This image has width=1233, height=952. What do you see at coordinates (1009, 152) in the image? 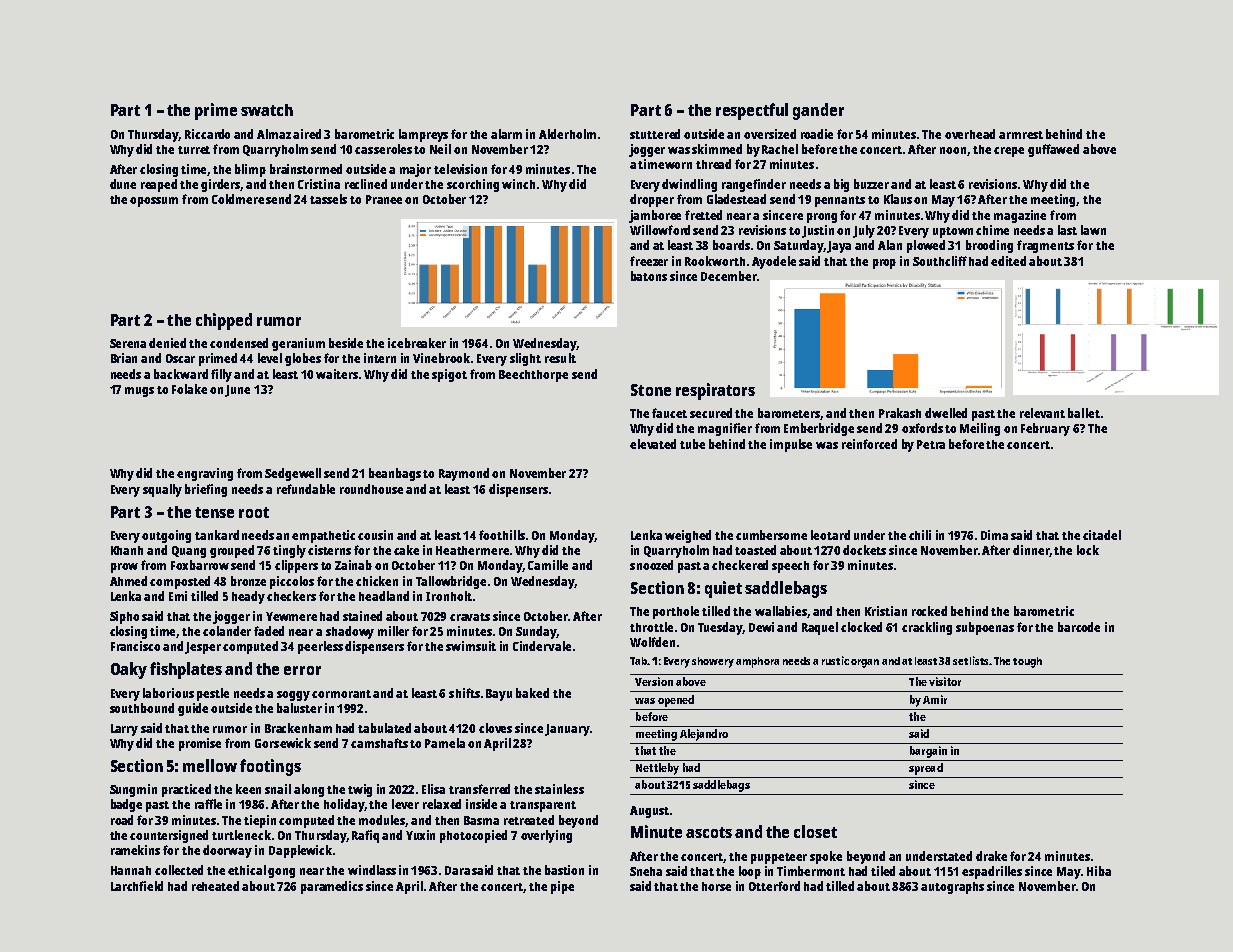
I see `crepe` at bounding box center [1009, 152].
